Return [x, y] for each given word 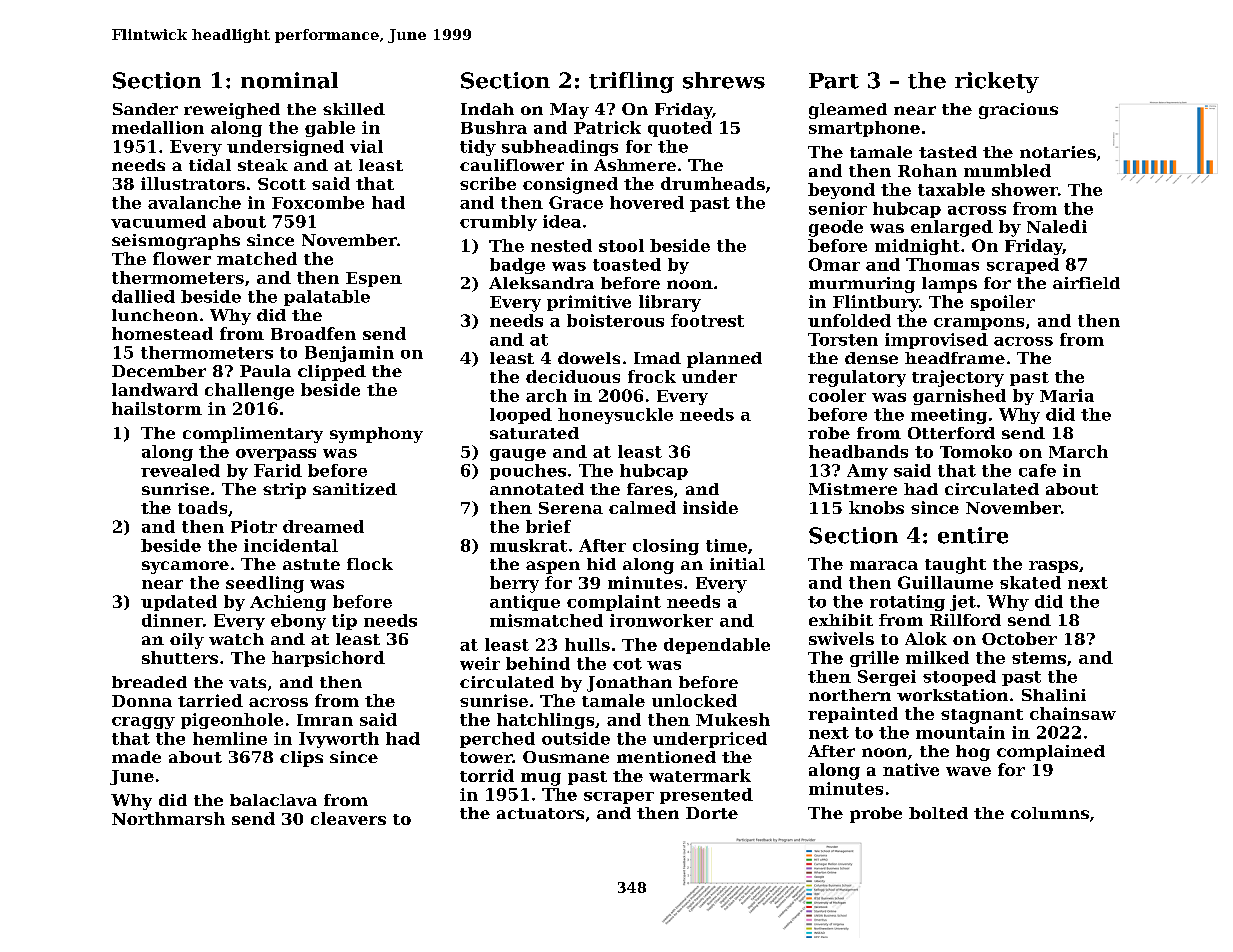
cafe [1037, 470]
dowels [589, 358]
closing [666, 547]
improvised [936, 341]
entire [973, 535]
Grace [576, 202]
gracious [1018, 111]
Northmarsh [168, 818]
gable [330, 129]
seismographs [176, 242]
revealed [180, 470]
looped [521, 416]
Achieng [288, 603]
